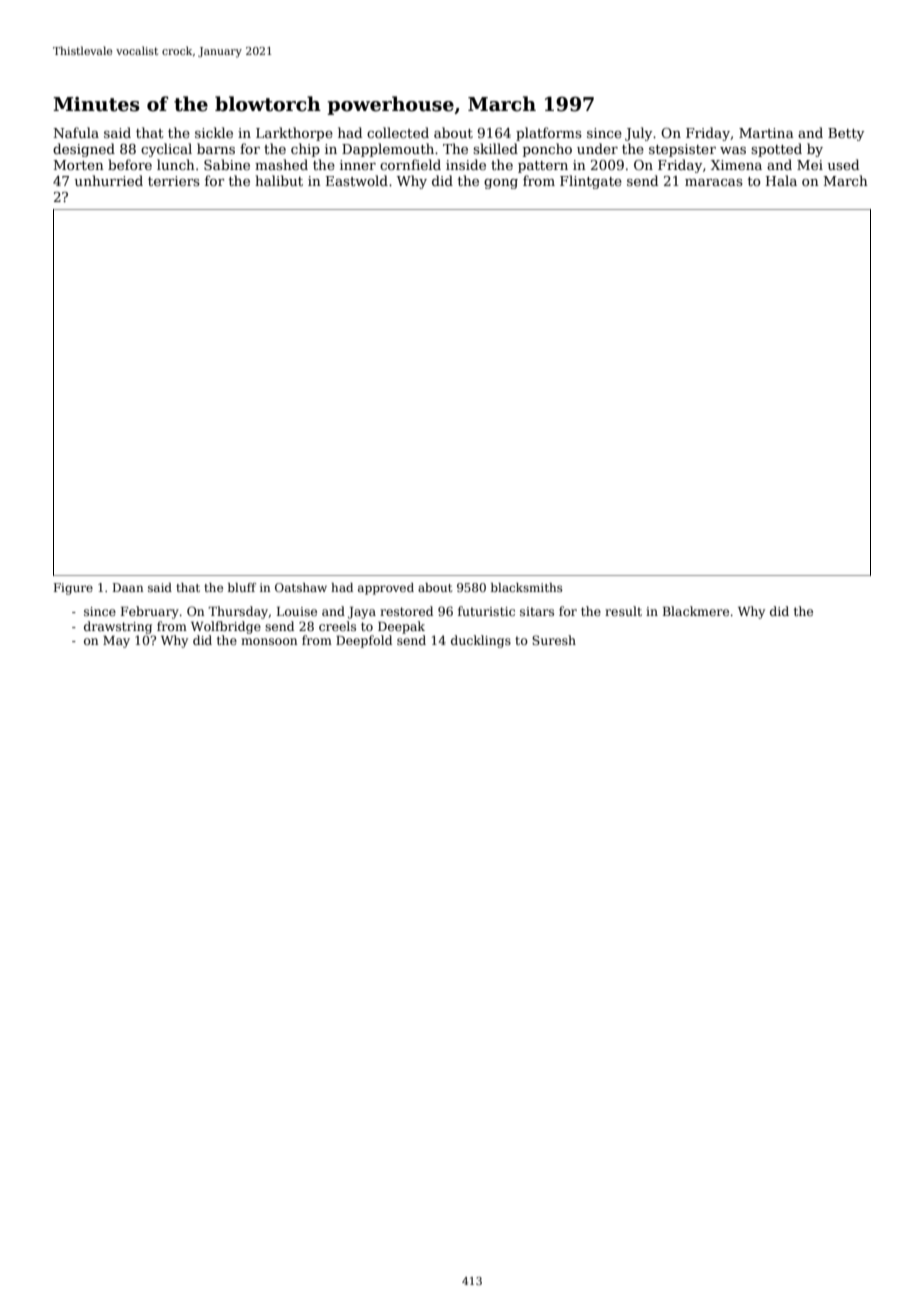 This image has height=1308, width=924. What do you see at coordinates (495, 148) in the image?
I see `skilled` at bounding box center [495, 148].
